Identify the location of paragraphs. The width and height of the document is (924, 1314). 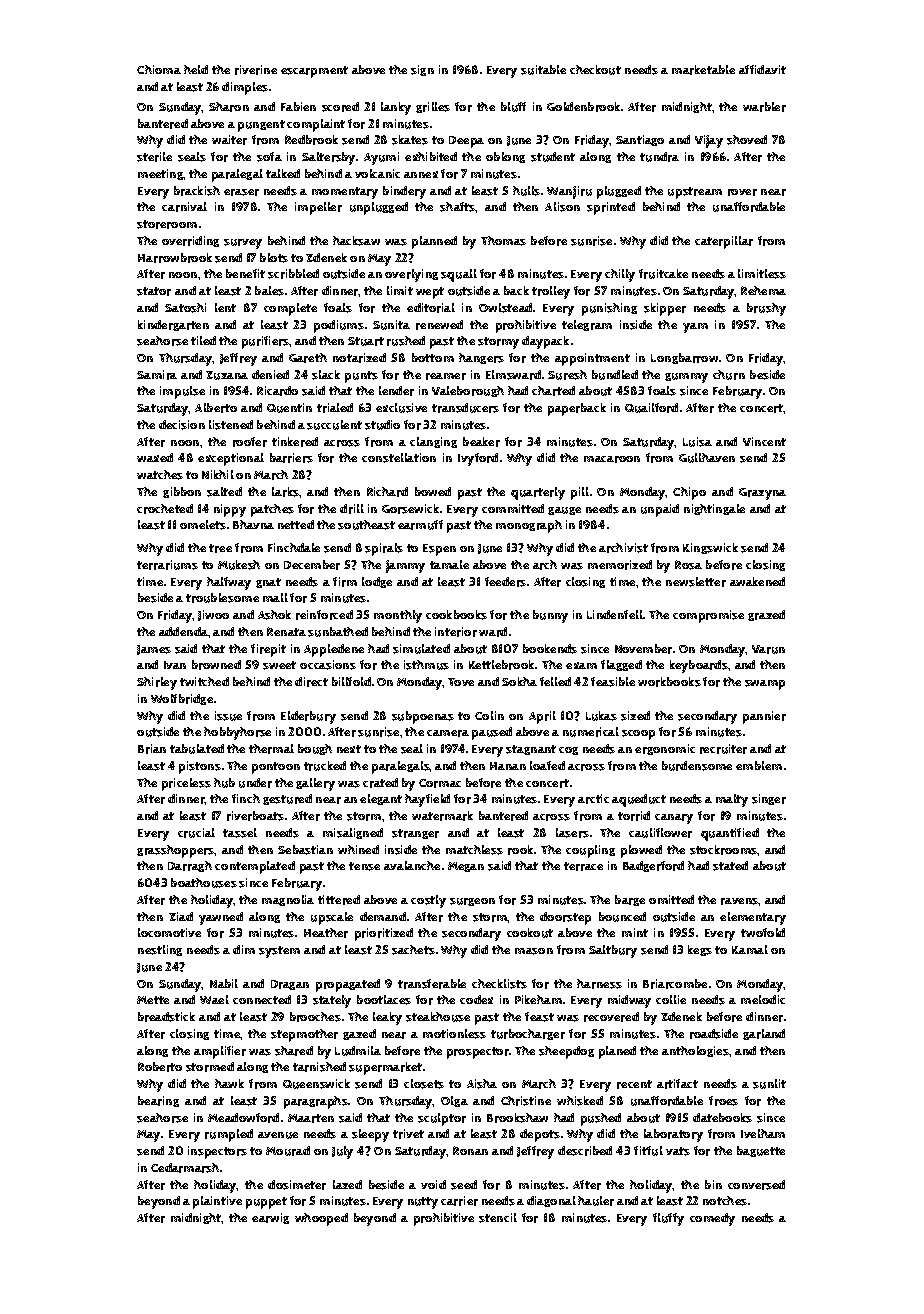
(316, 1102).
